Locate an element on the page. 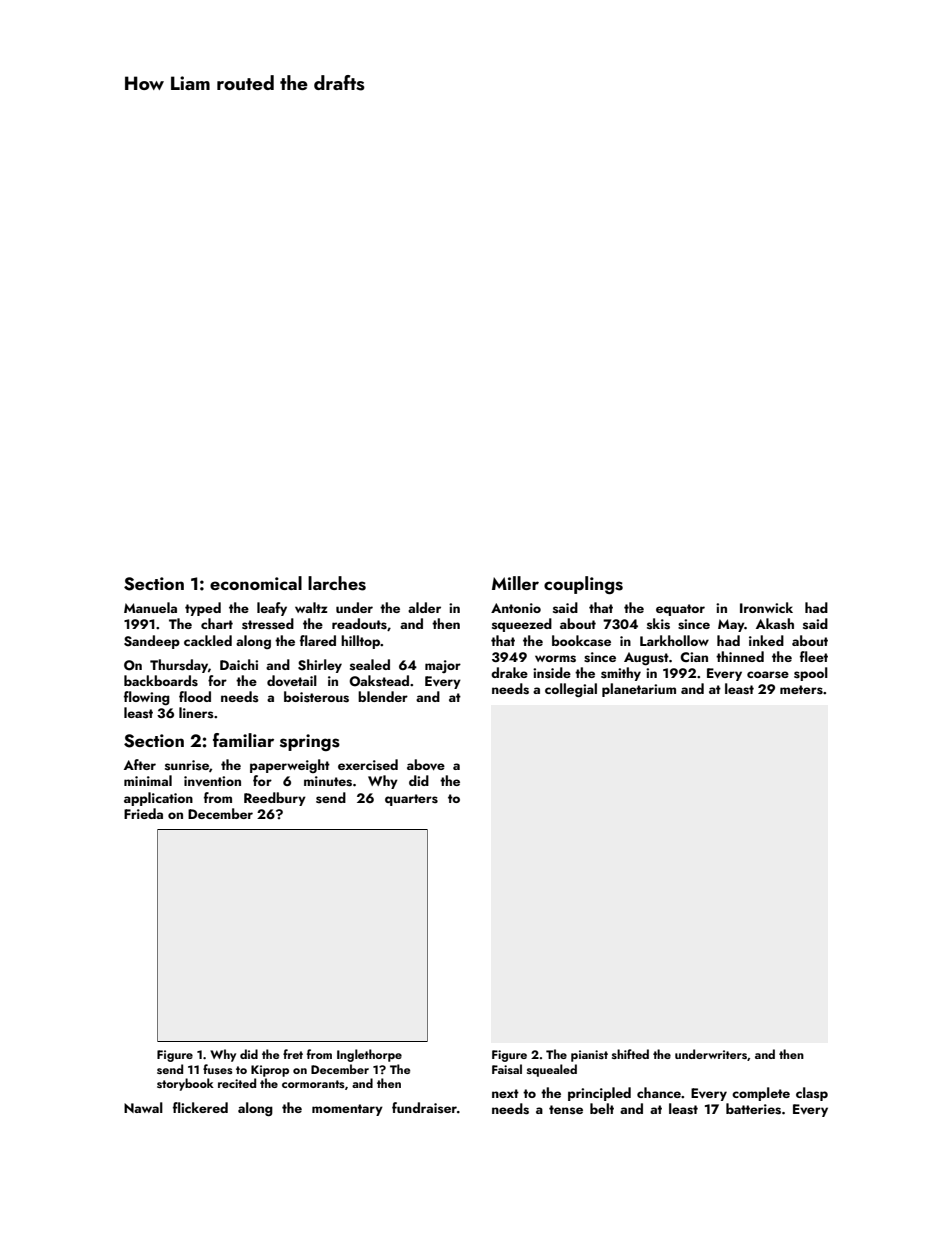  quarters is located at coordinates (411, 800).
